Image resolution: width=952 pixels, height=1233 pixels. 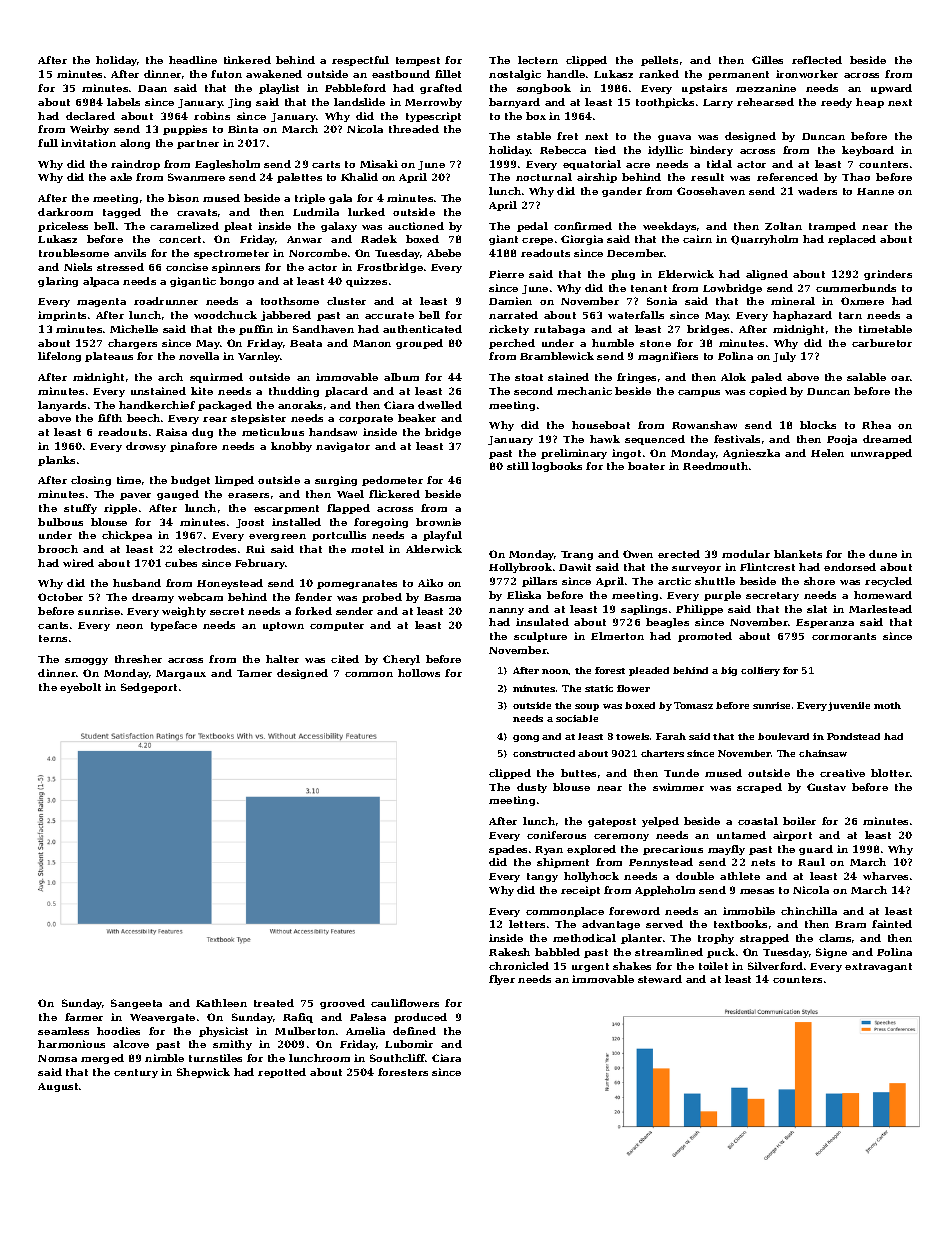 I want to click on immobile, so click(x=749, y=911).
